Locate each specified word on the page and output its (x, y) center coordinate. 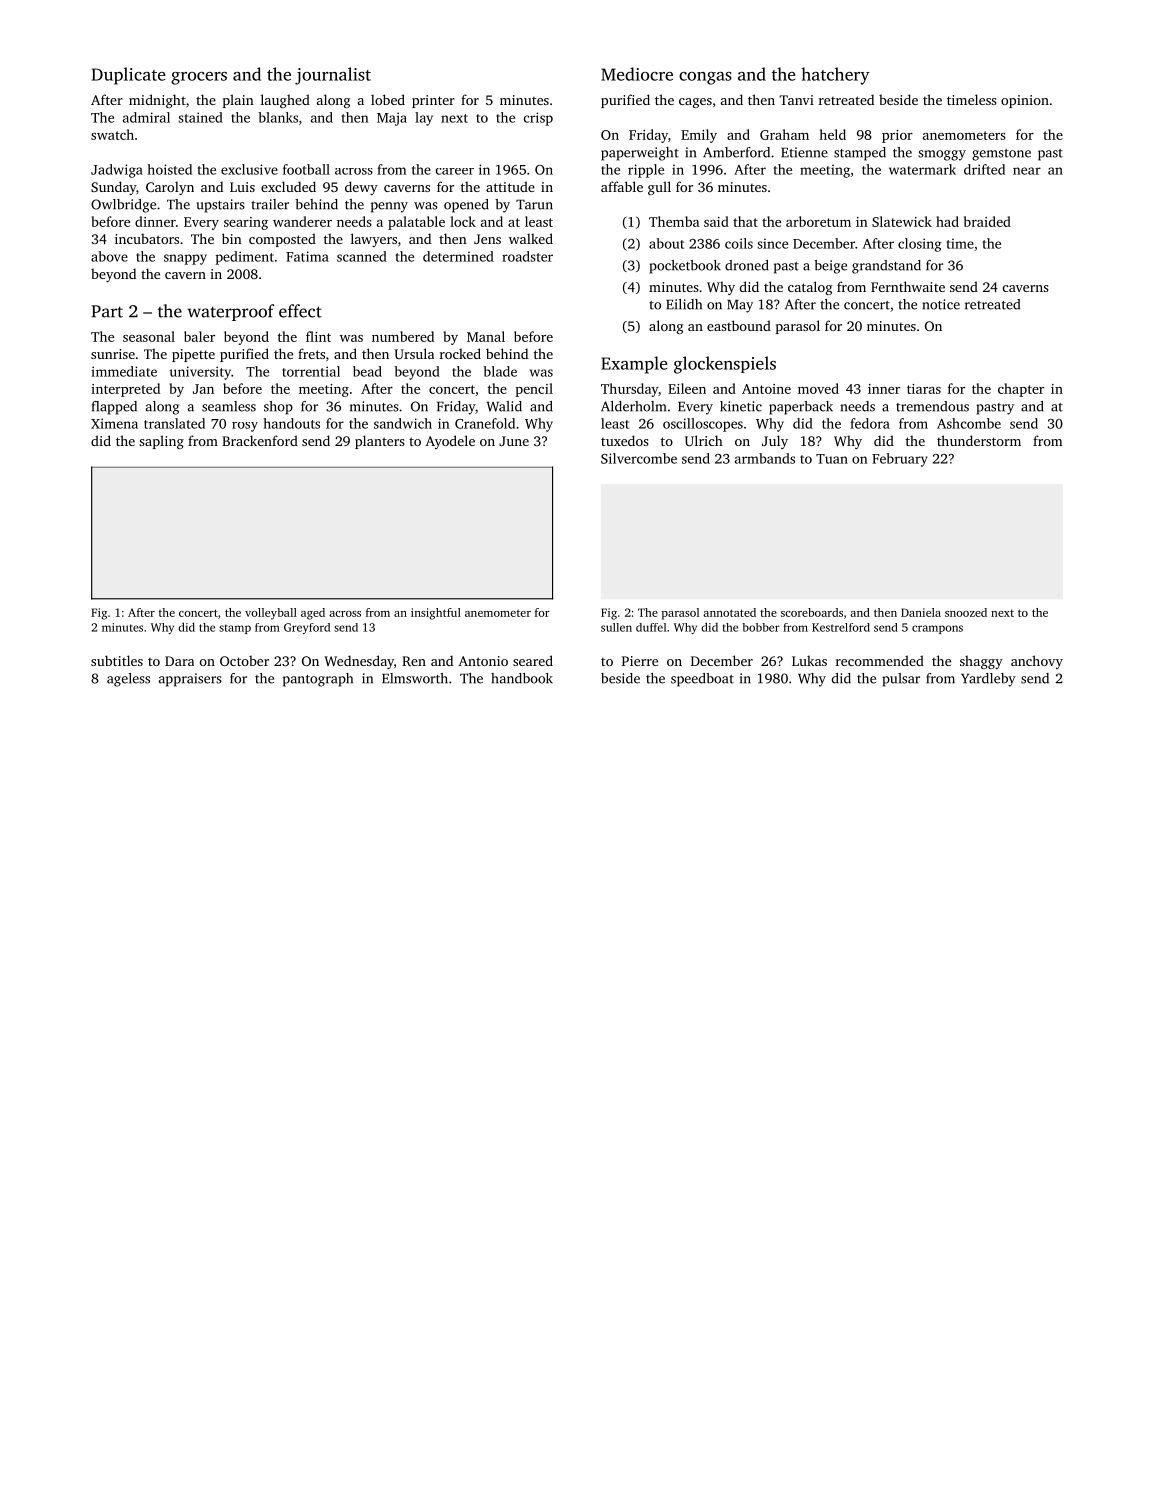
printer (433, 101)
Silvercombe (639, 458)
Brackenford (260, 440)
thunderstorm (979, 440)
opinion (1025, 101)
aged (313, 614)
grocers (199, 78)
